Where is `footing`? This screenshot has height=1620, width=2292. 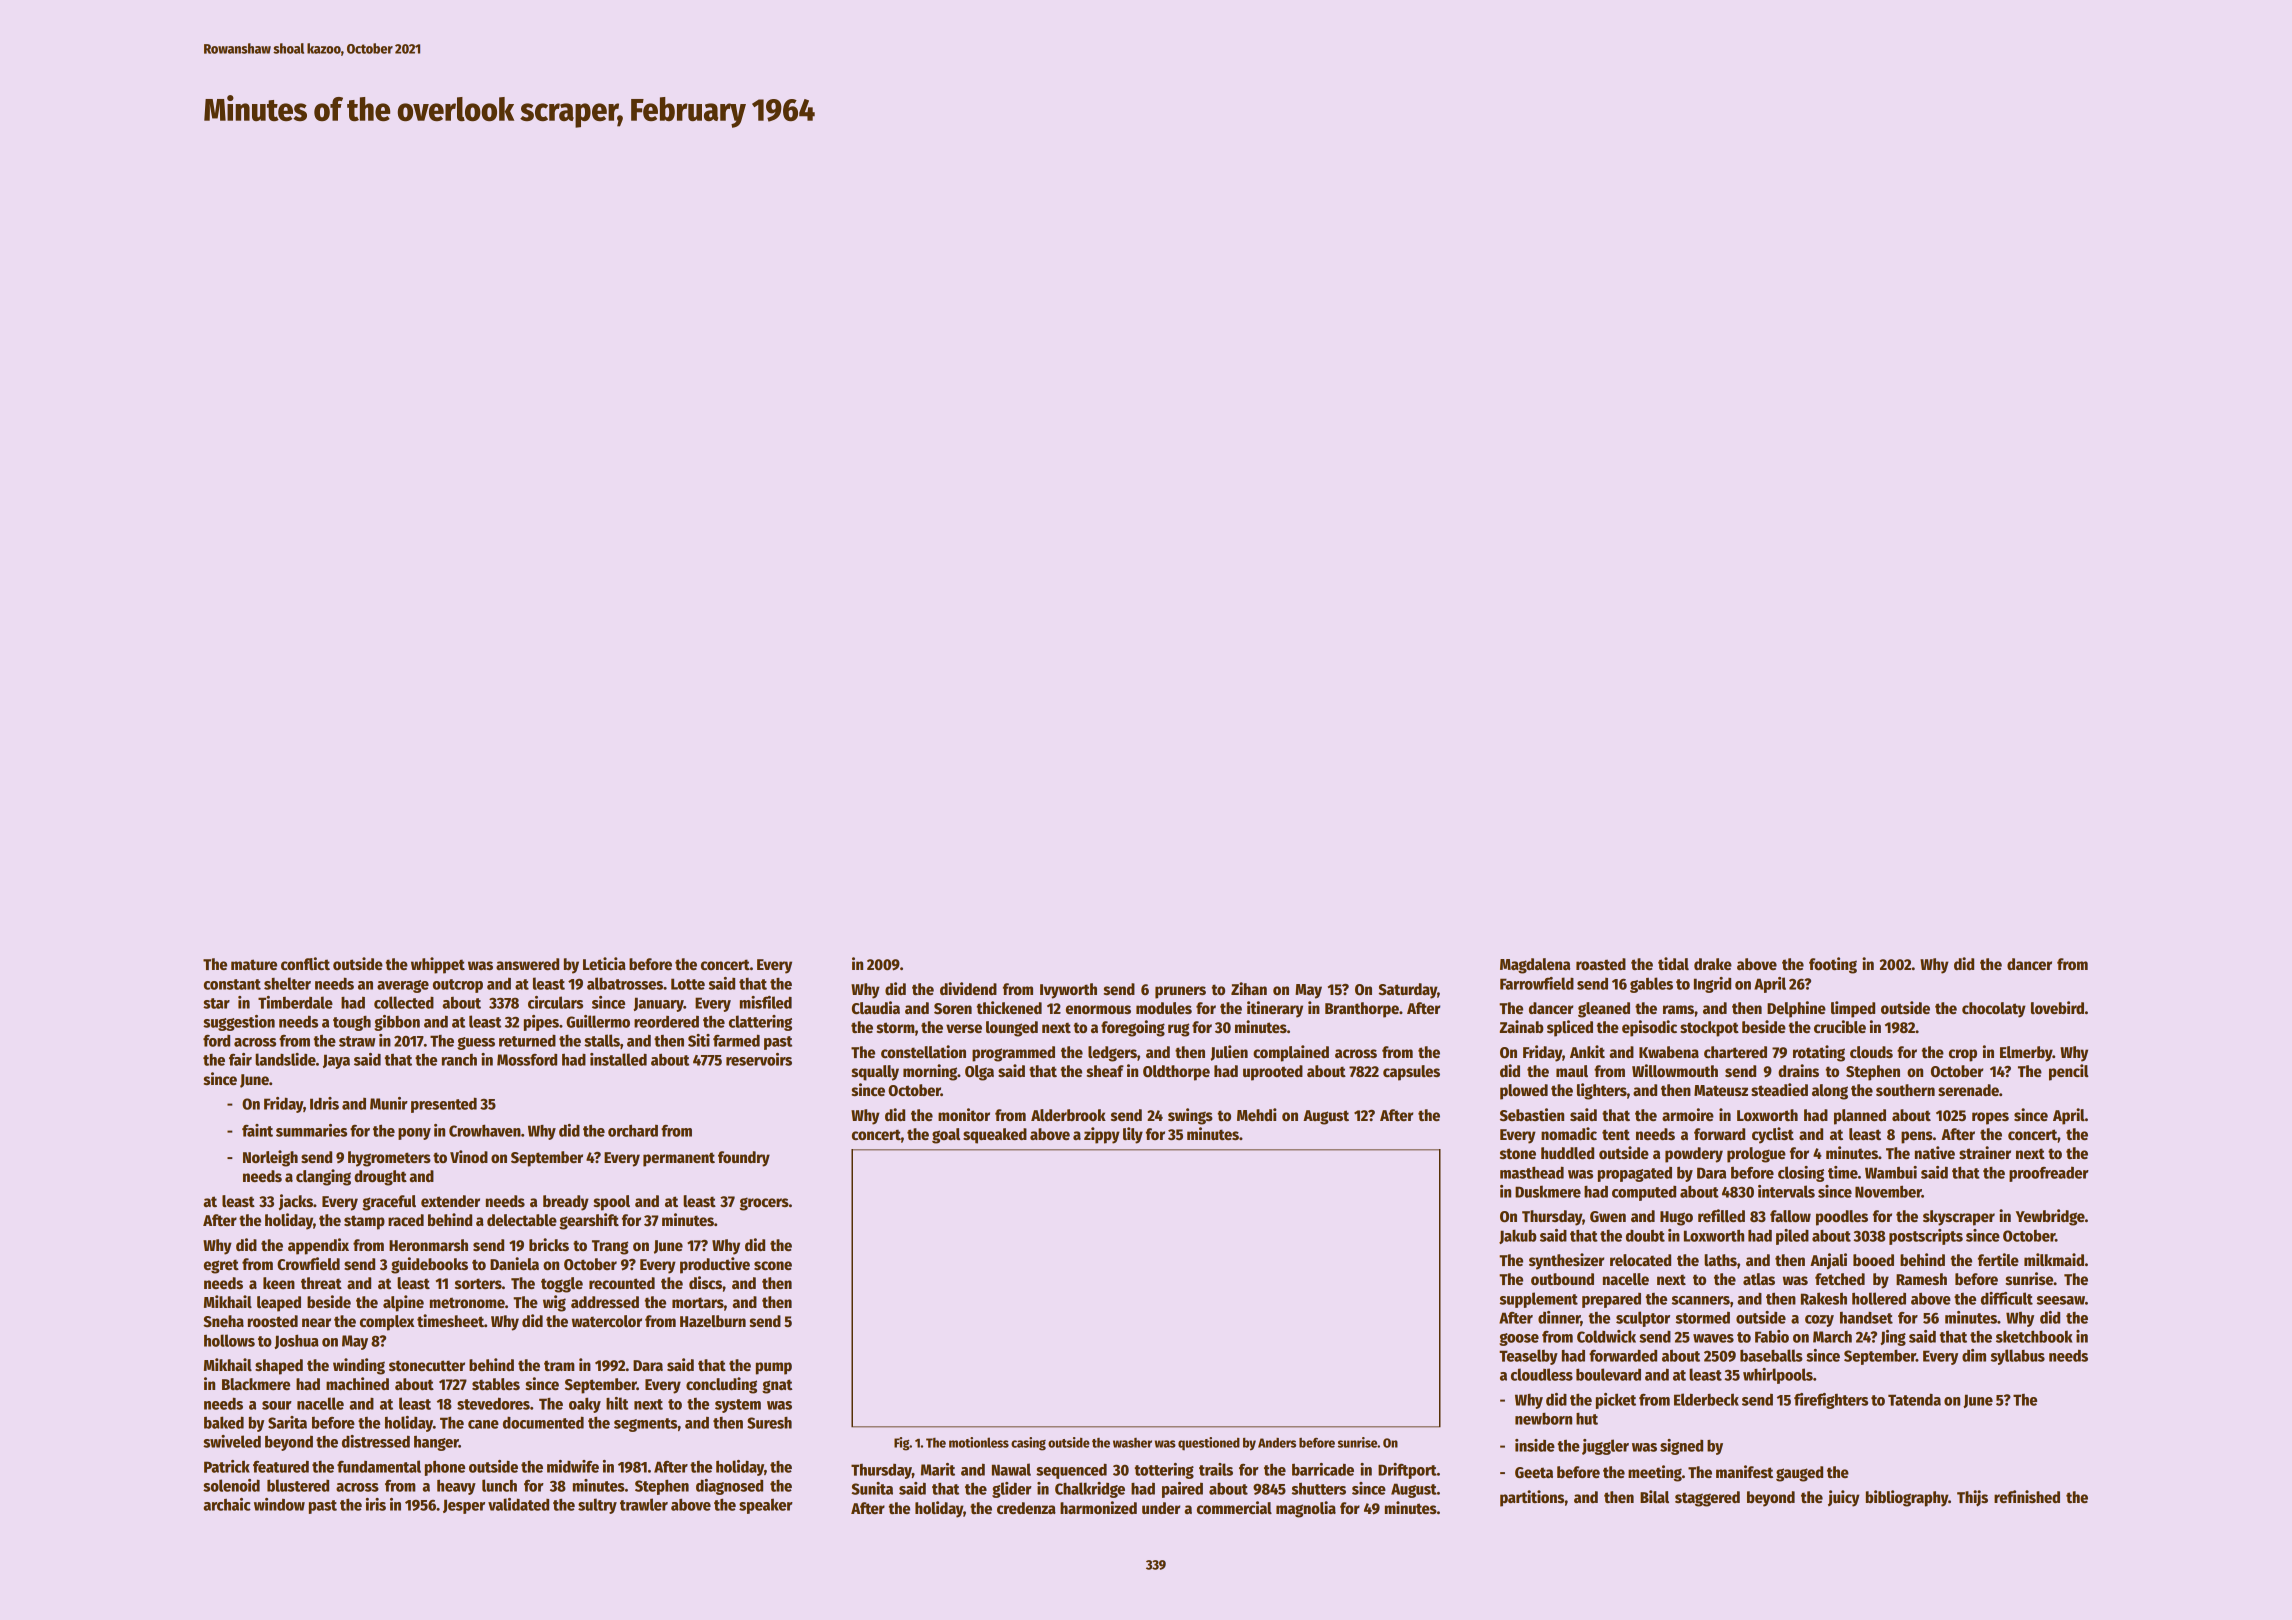 footing is located at coordinates (1833, 965).
